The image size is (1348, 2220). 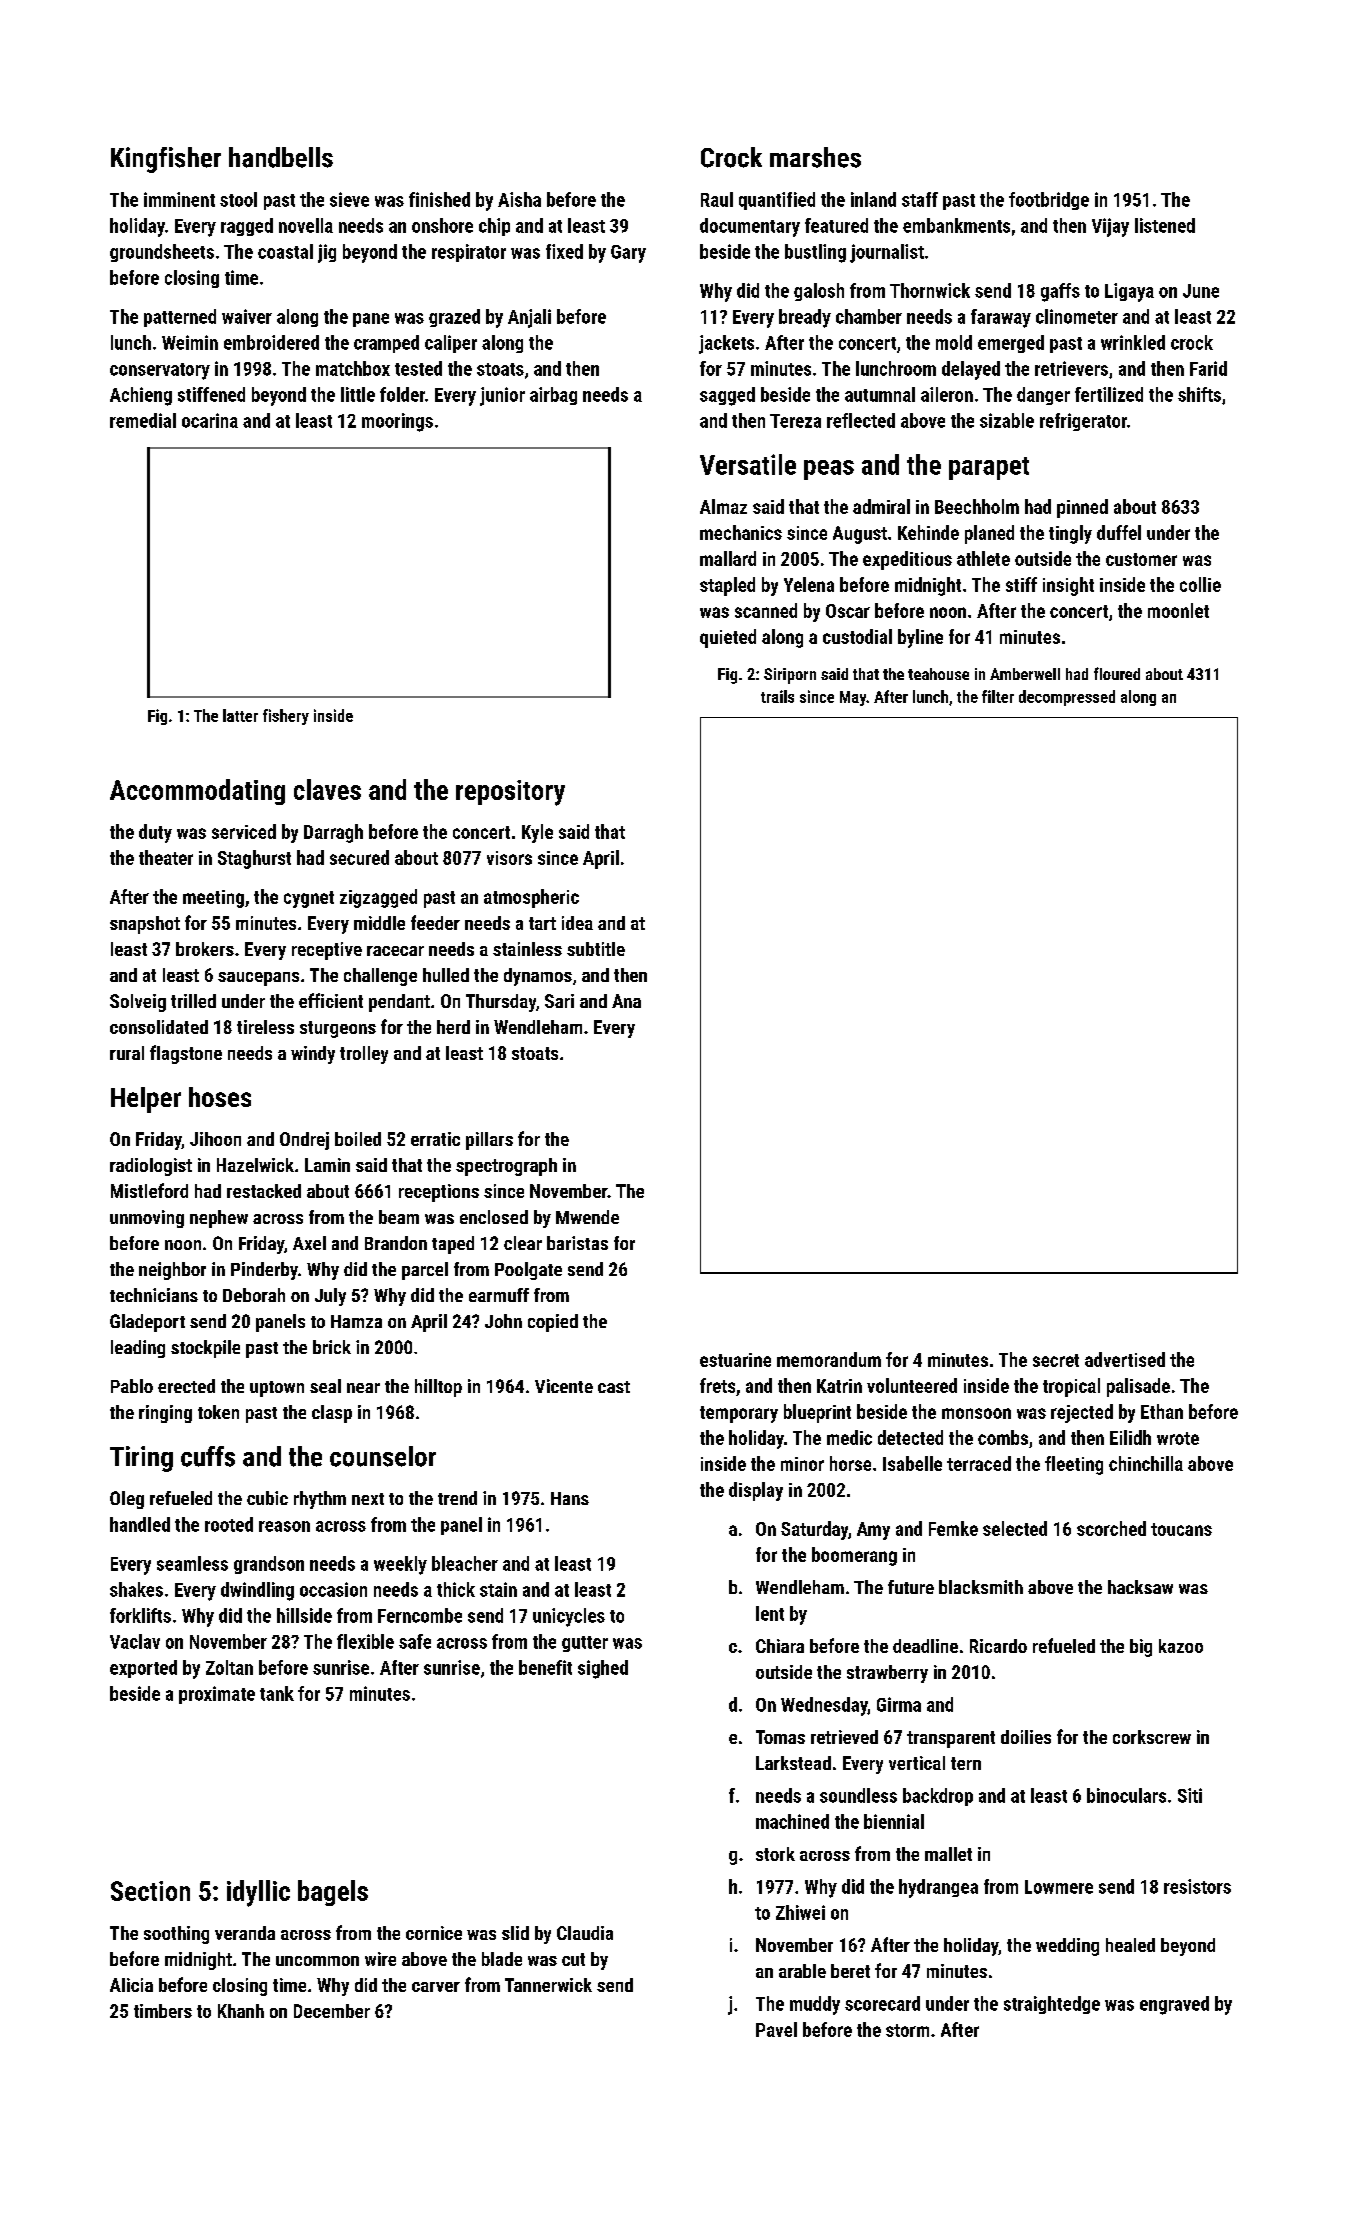 What do you see at coordinates (143, 1669) in the screenshot?
I see `exported` at bounding box center [143, 1669].
